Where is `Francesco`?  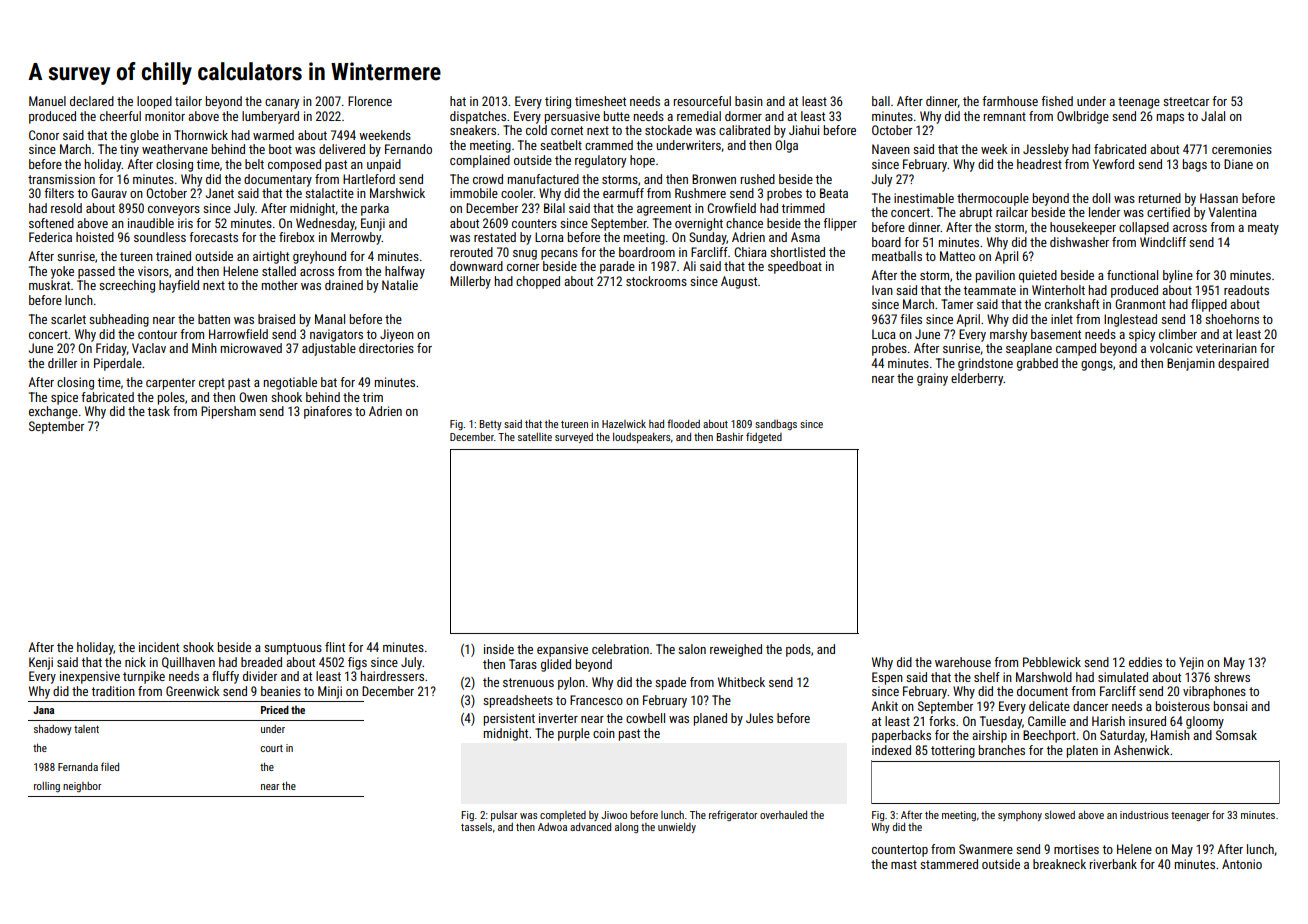 Francesco is located at coordinates (596, 700).
